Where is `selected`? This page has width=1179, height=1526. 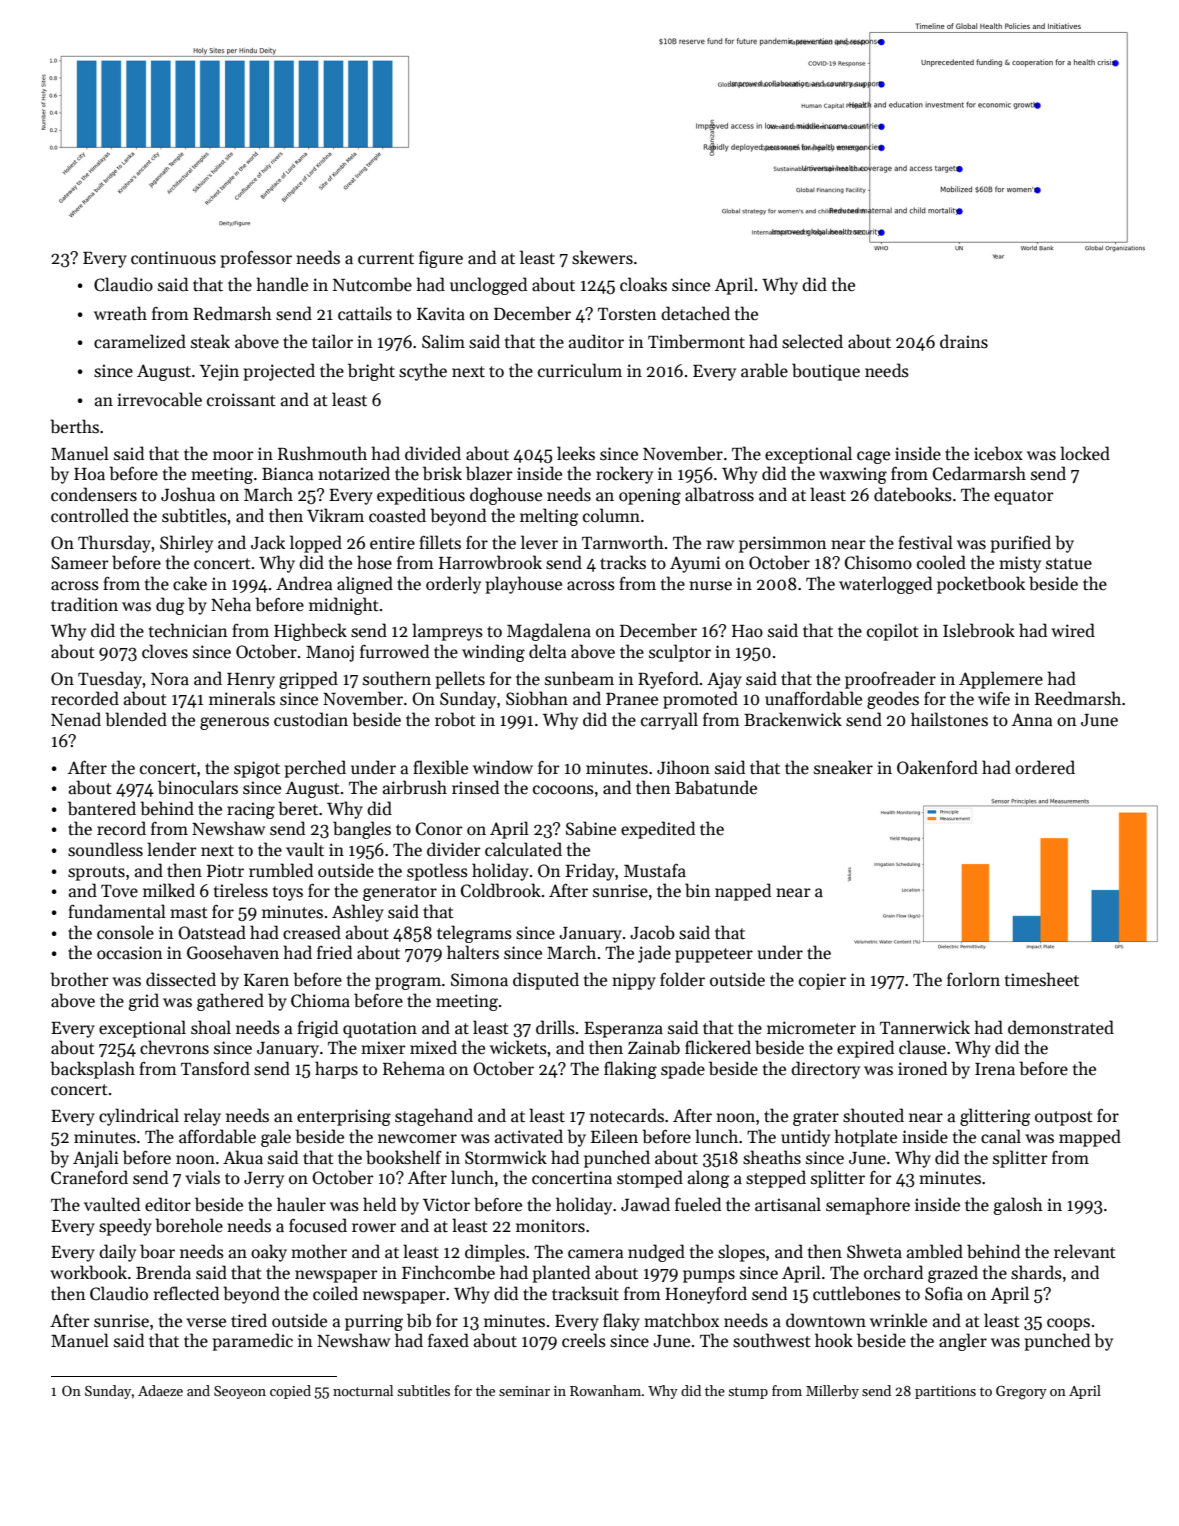 selected is located at coordinates (812, 341).
